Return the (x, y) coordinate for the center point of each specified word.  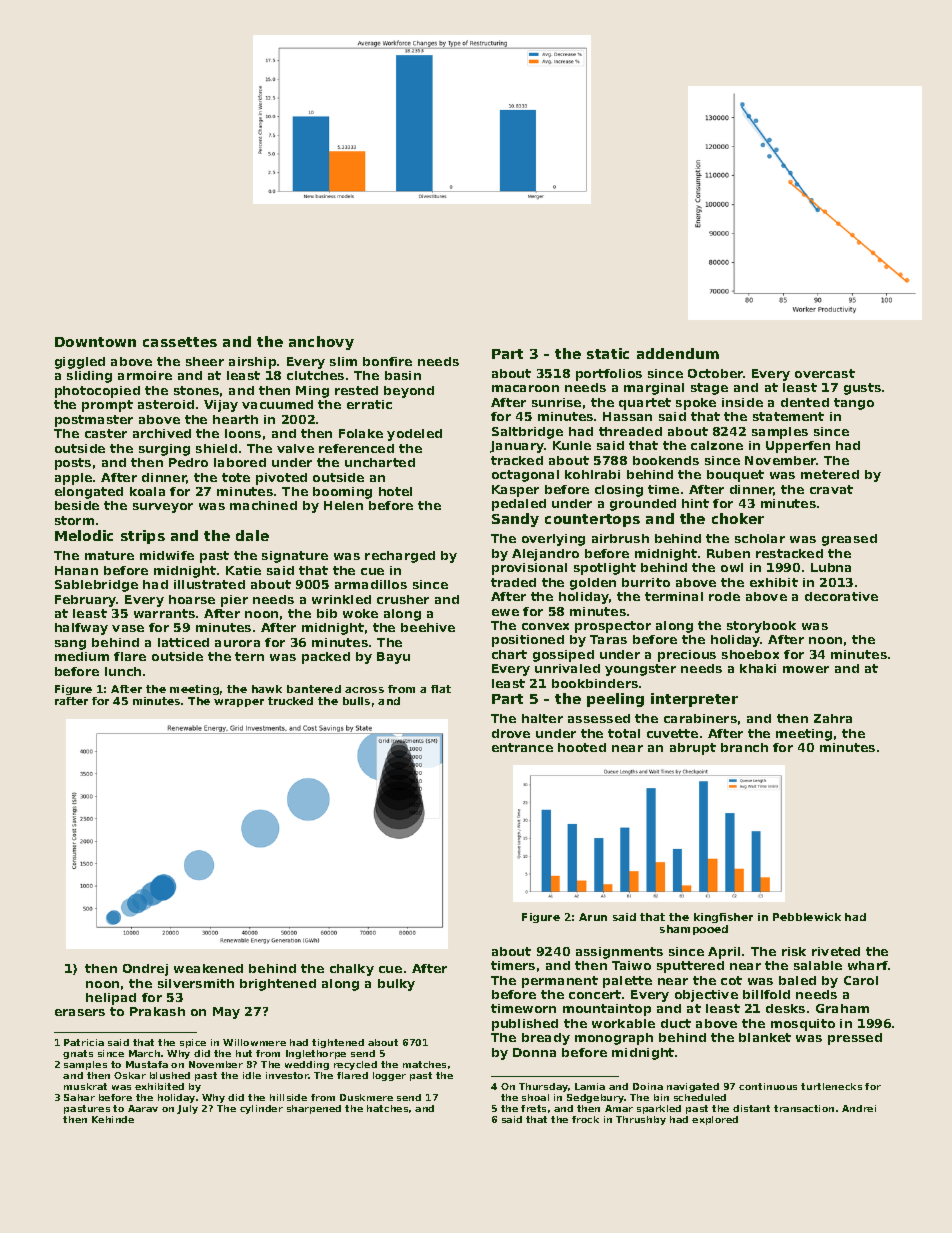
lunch (123, 671)
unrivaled (567, 668)
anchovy (321, 343)
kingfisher (723, 918)
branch (744, 747)
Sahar (79, 1097)
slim (343, 361)
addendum (678, 353)
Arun (593, 917)
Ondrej (145, 970)
